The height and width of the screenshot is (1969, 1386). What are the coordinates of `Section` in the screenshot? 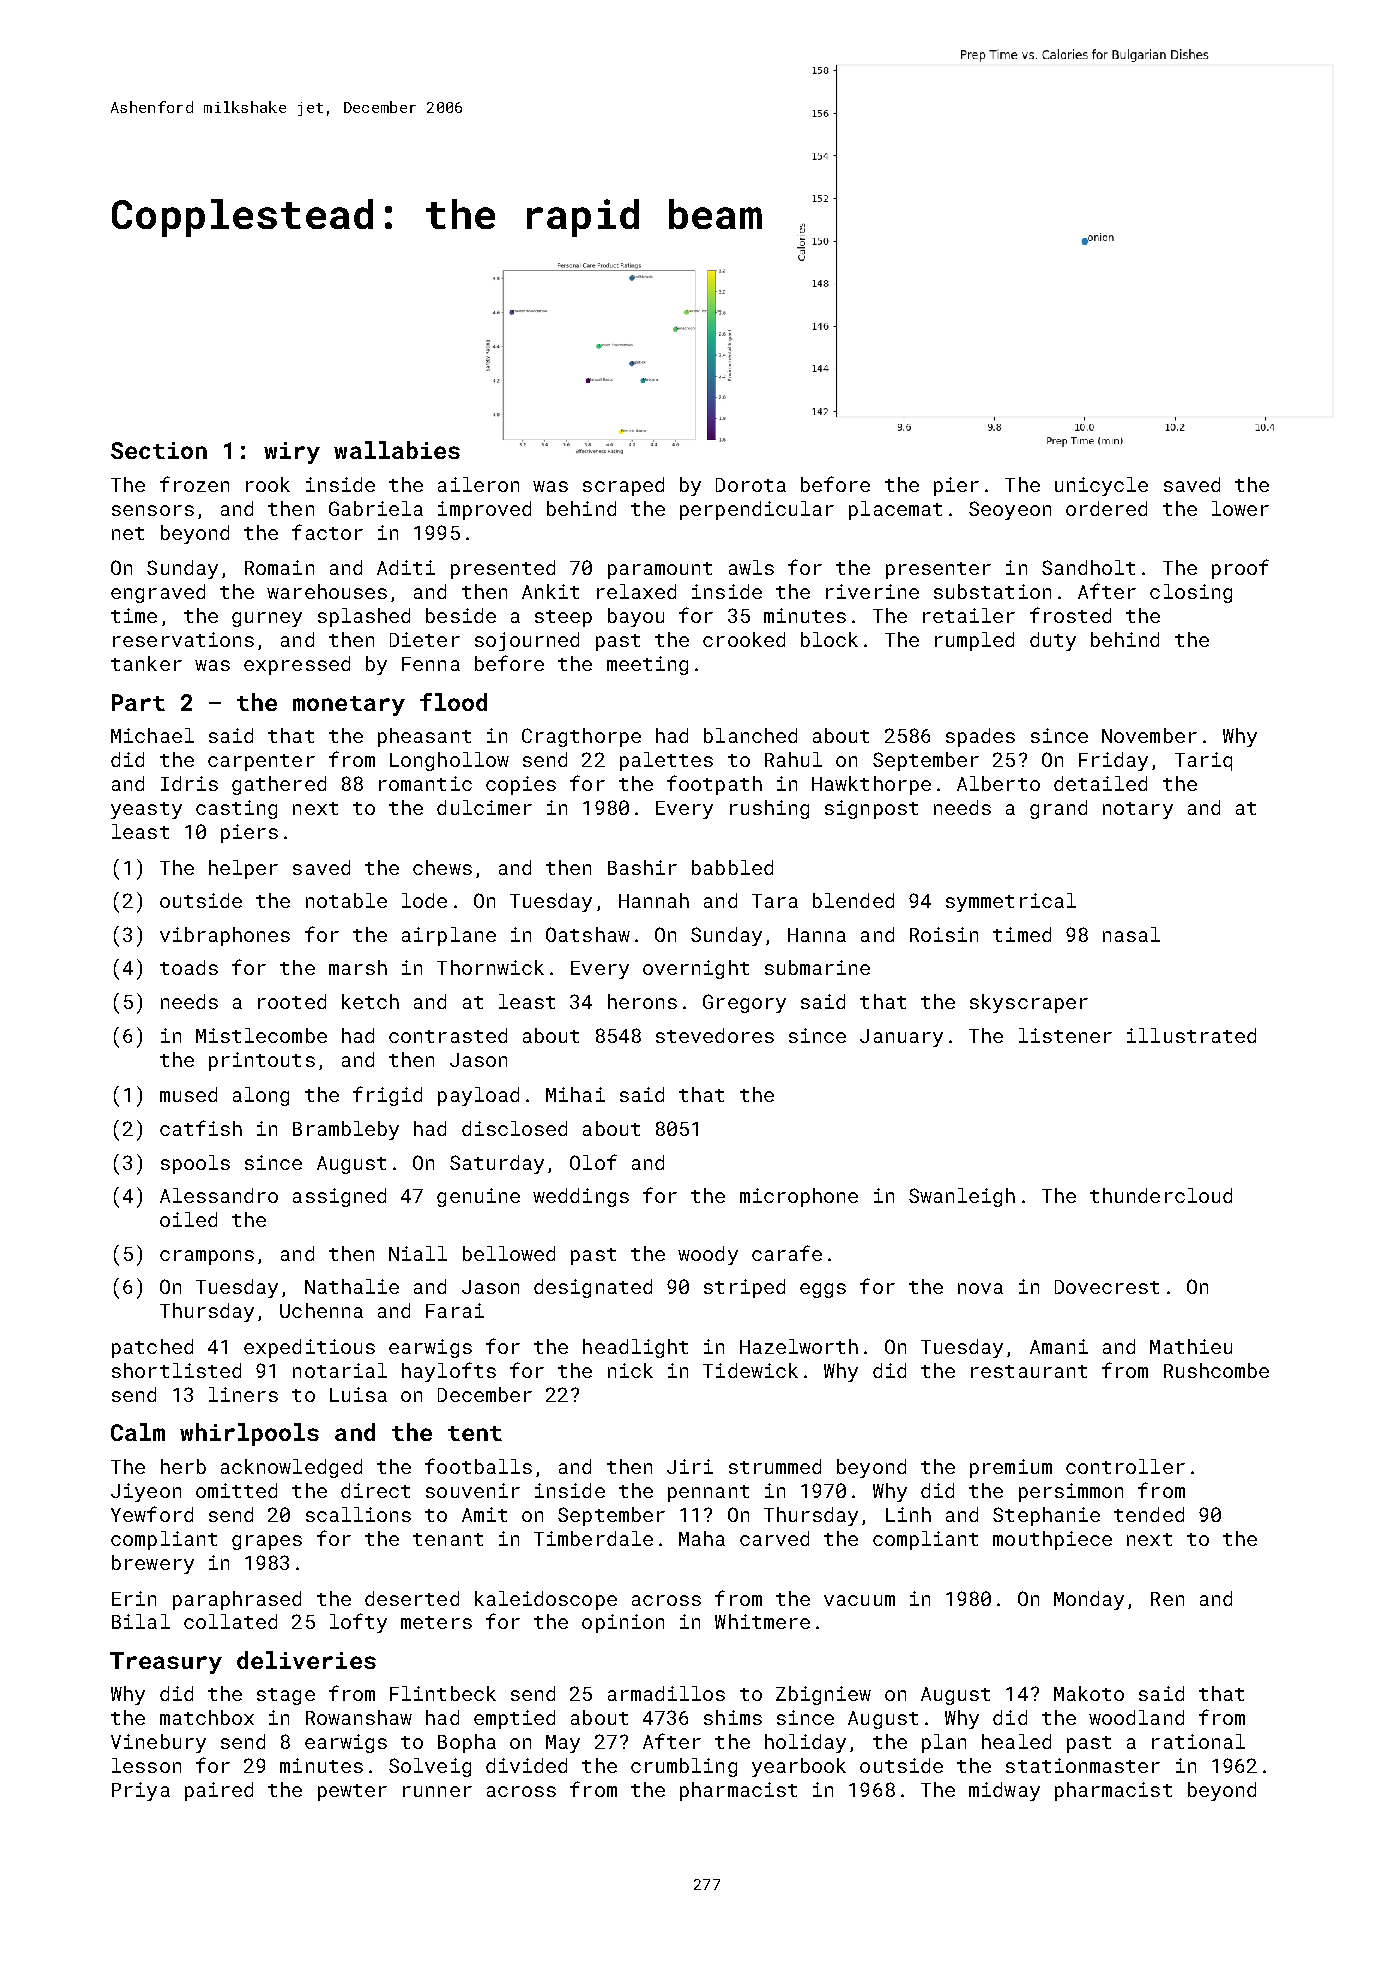 It's located at (159, 450).
